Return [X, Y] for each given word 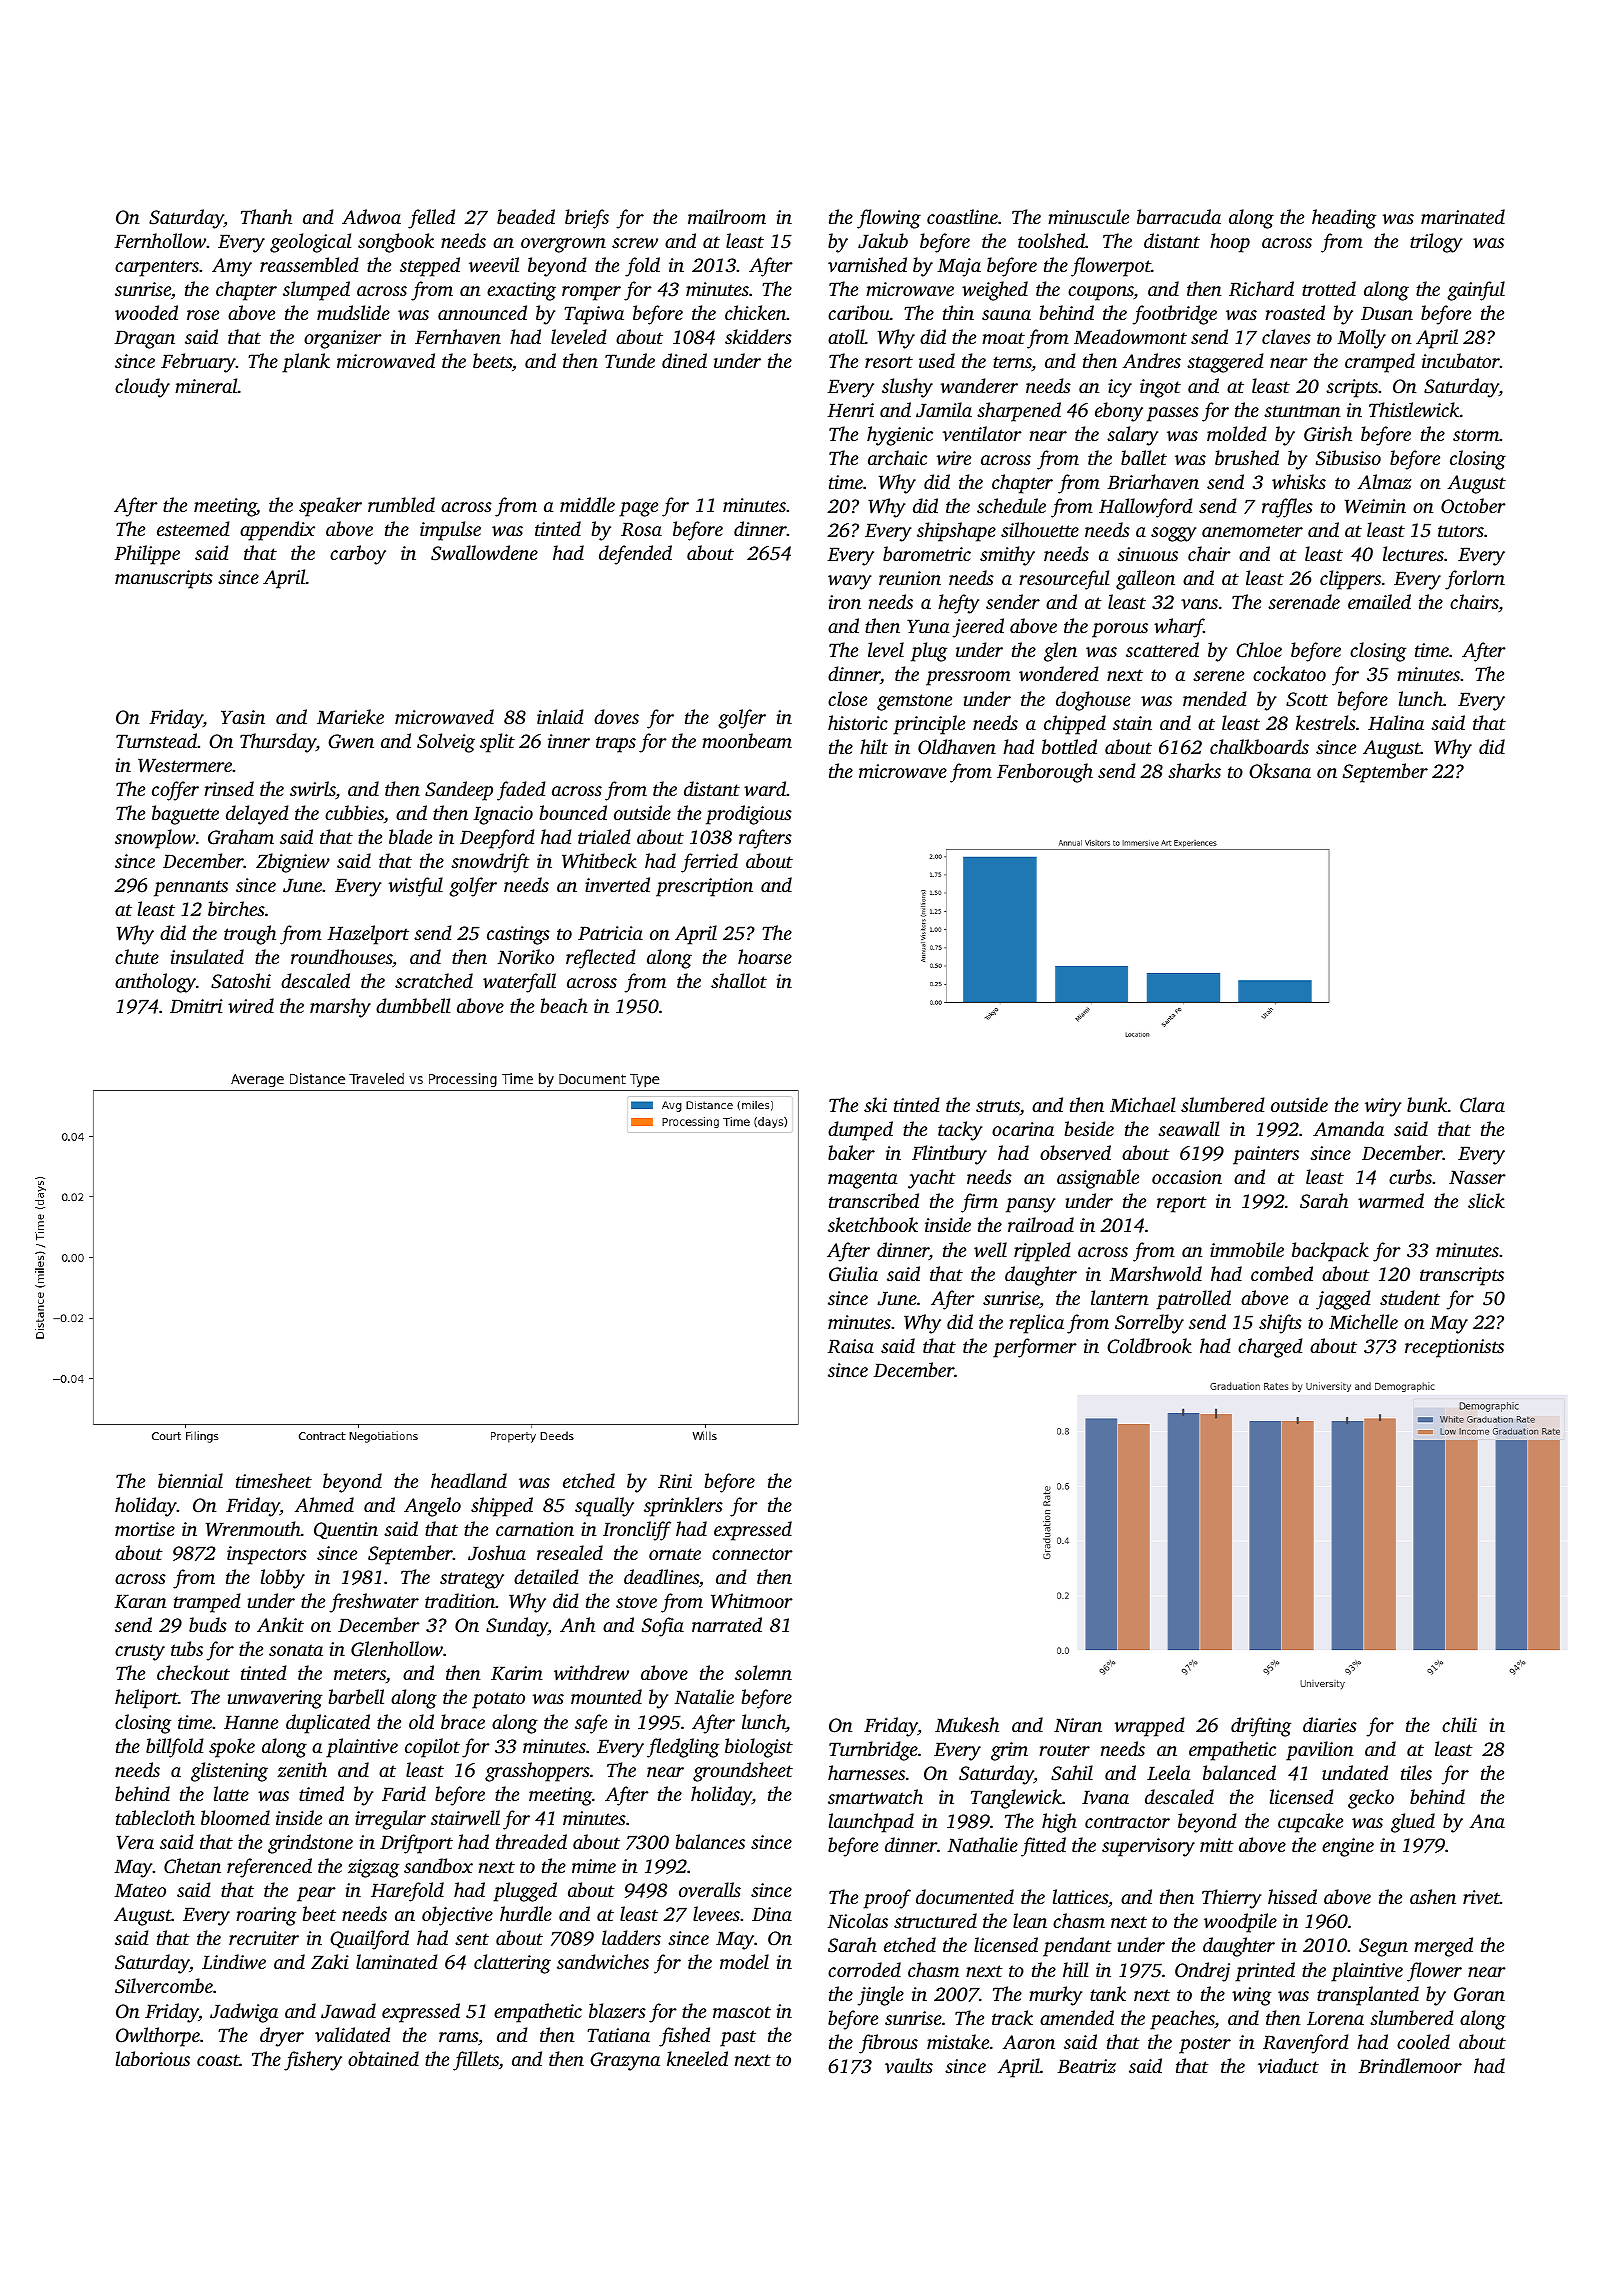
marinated [1463, 216]
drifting [1261, 1727]
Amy [232, 267]
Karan [140, 1601]
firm [979, 1203]
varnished [867, 264]
